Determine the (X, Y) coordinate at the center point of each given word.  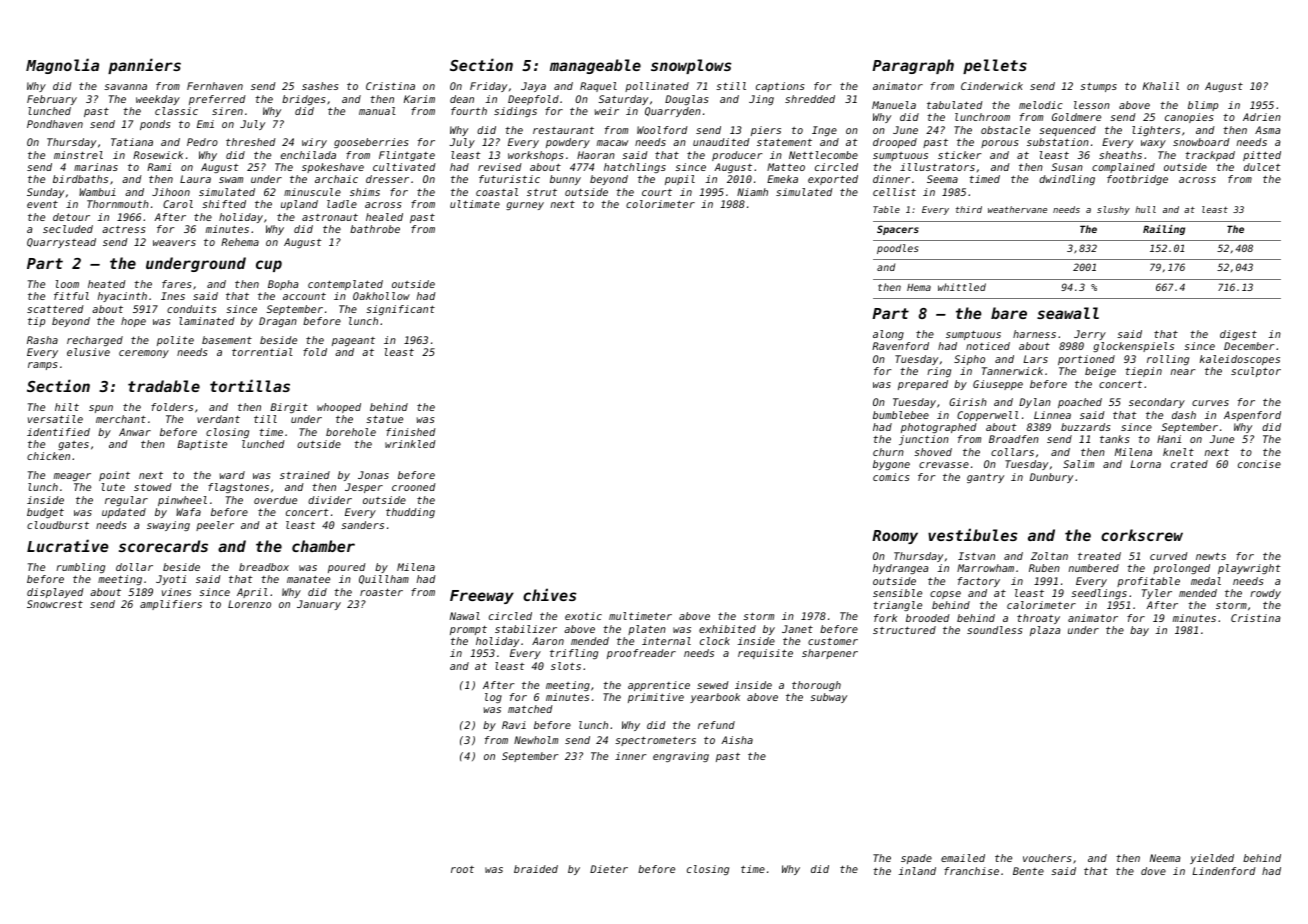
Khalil (1161, 86)
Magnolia (62, 66)
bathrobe (375, 229)
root (462, 869)
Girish (968, 402)
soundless (995, 630)
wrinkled (410, 444)
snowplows (691, 66)
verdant (218, 419)
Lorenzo (249, 604)
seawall (1068, 313)
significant (400, 310)
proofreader (641, 654)
